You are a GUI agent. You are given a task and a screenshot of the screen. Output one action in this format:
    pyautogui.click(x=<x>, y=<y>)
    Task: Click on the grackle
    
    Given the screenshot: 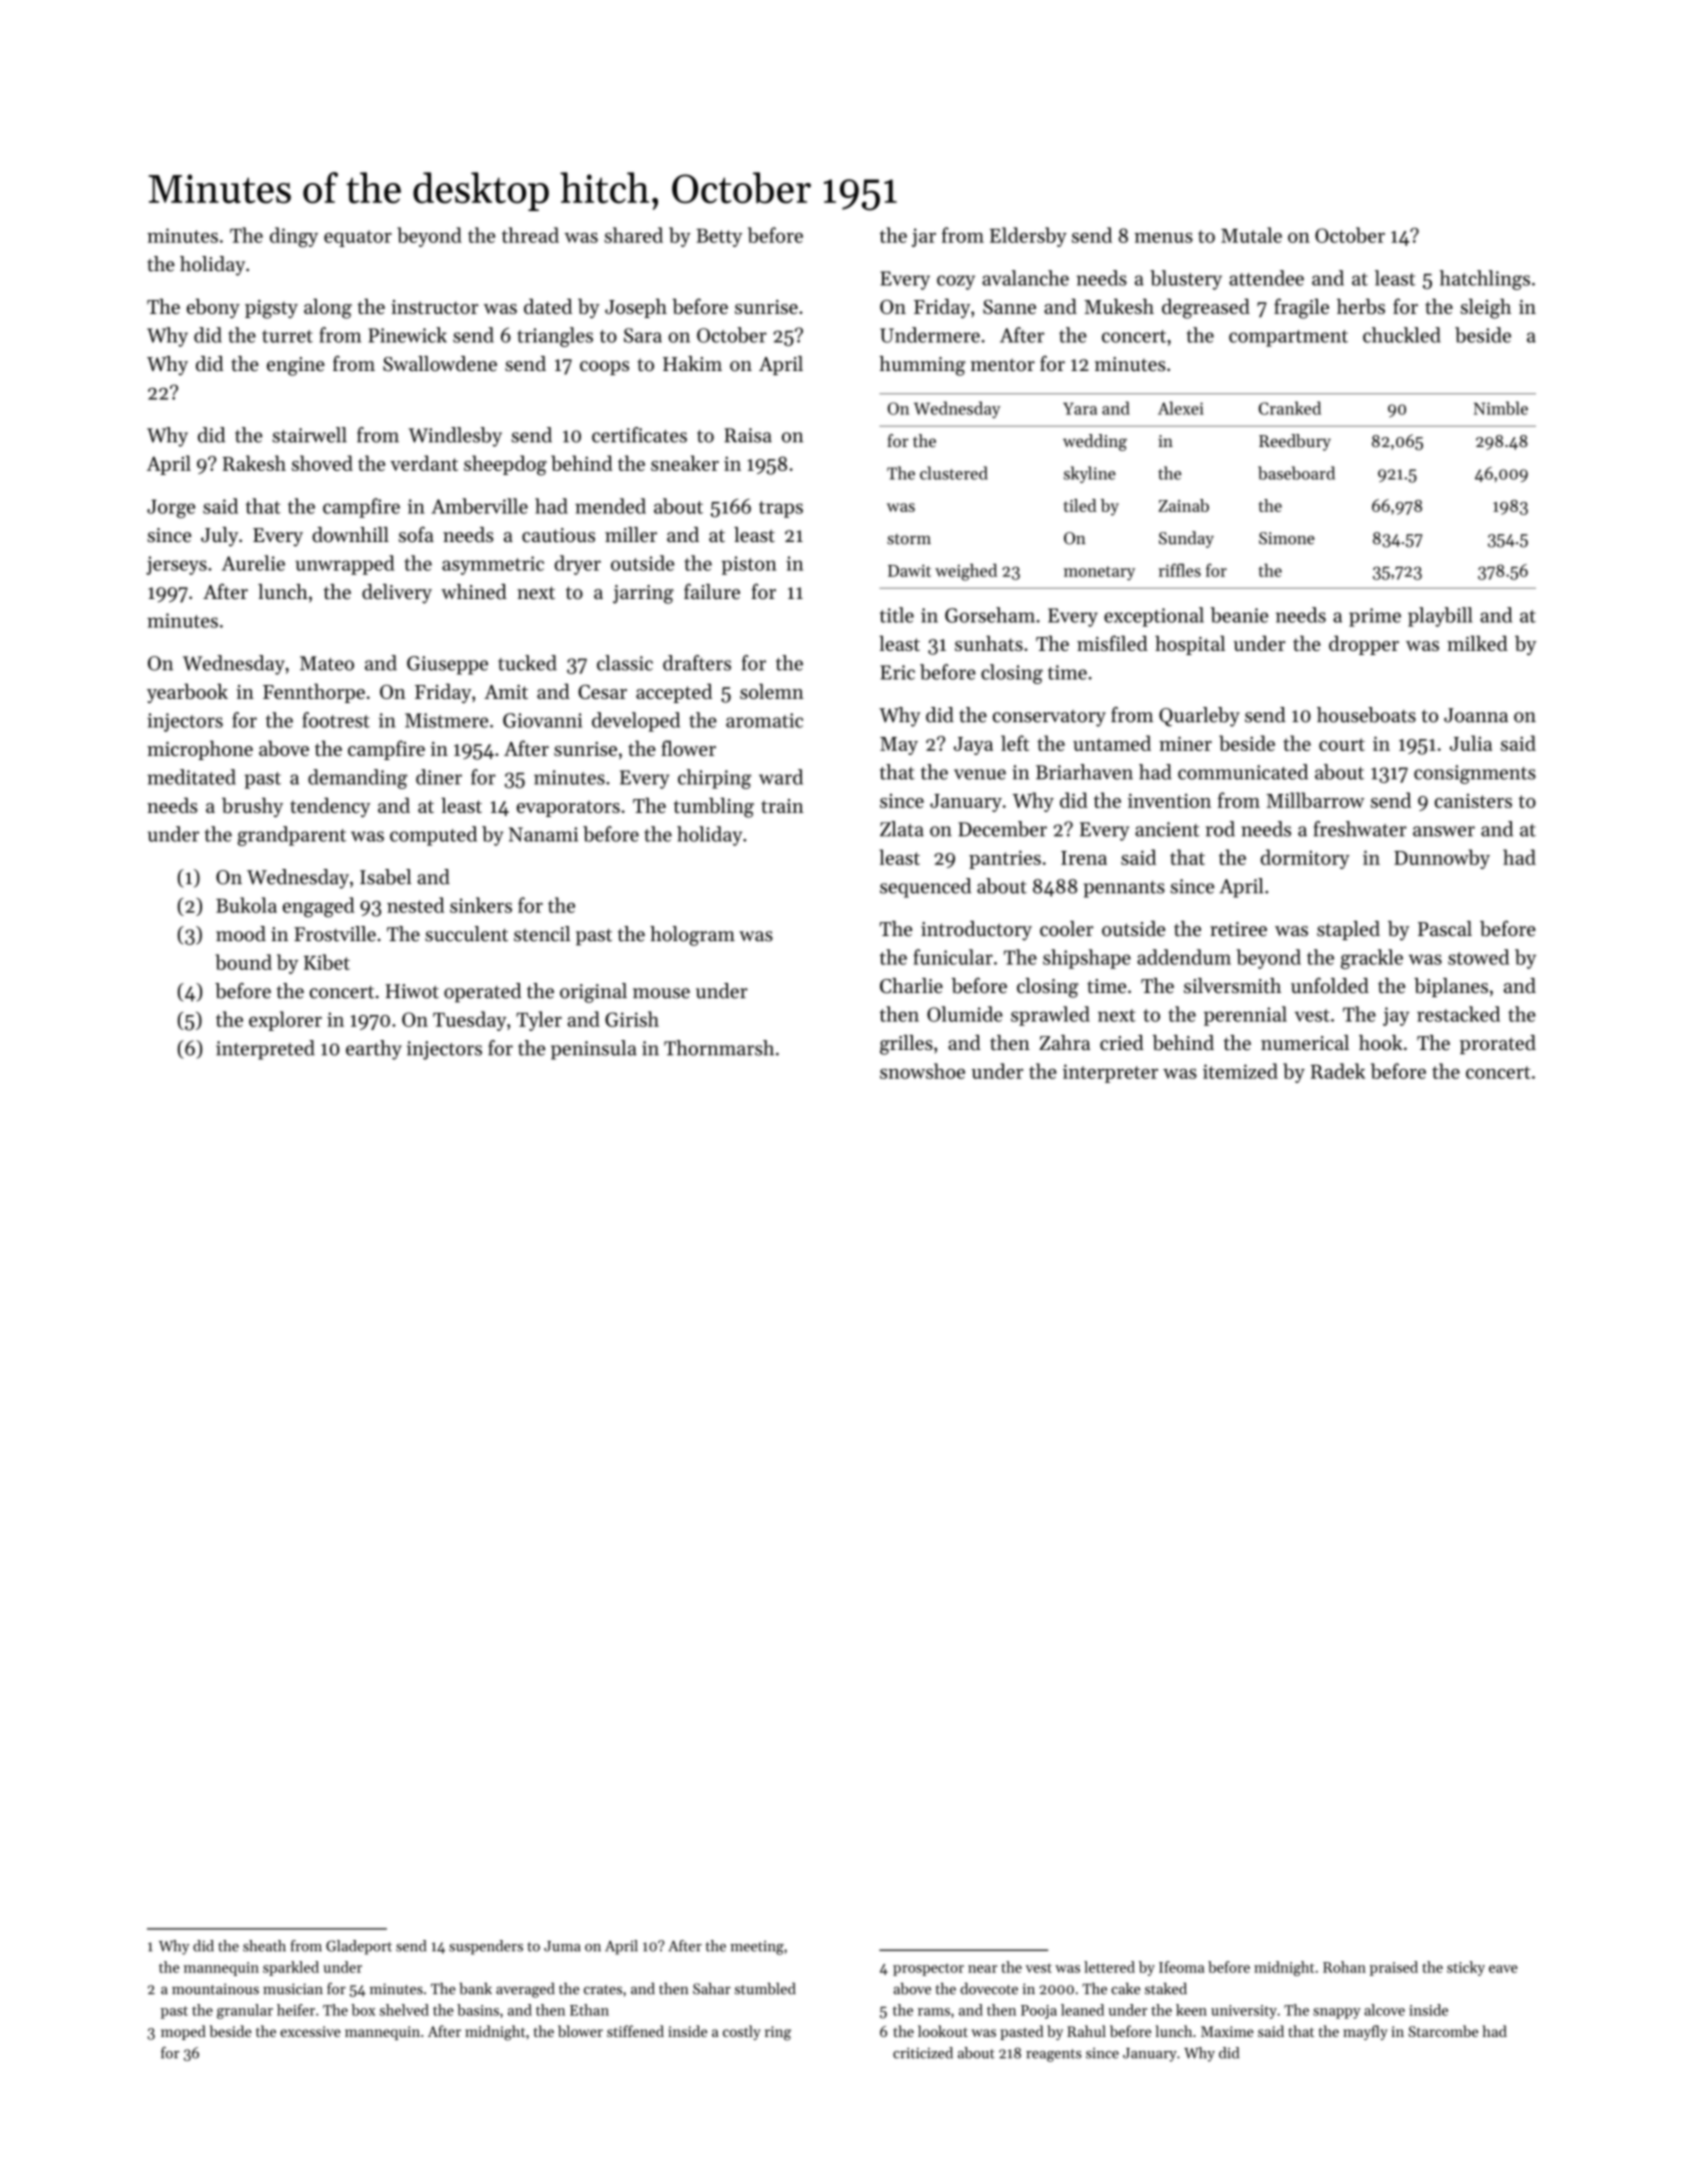 What is the action you would take?
    pyautogui.click(x=1372, y=959)
